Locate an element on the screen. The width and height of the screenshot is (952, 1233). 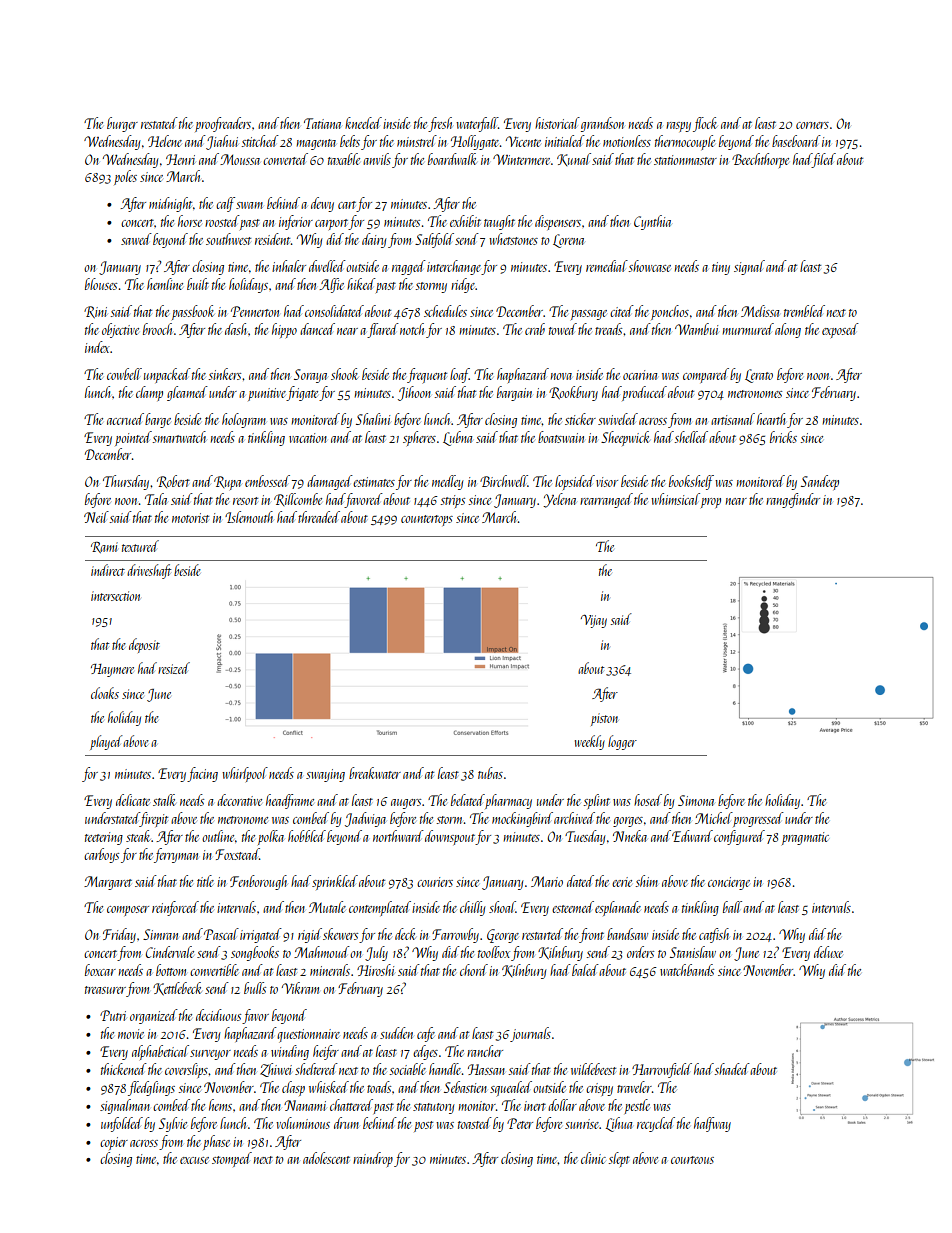
augers is located at coordinates (406, 804).
